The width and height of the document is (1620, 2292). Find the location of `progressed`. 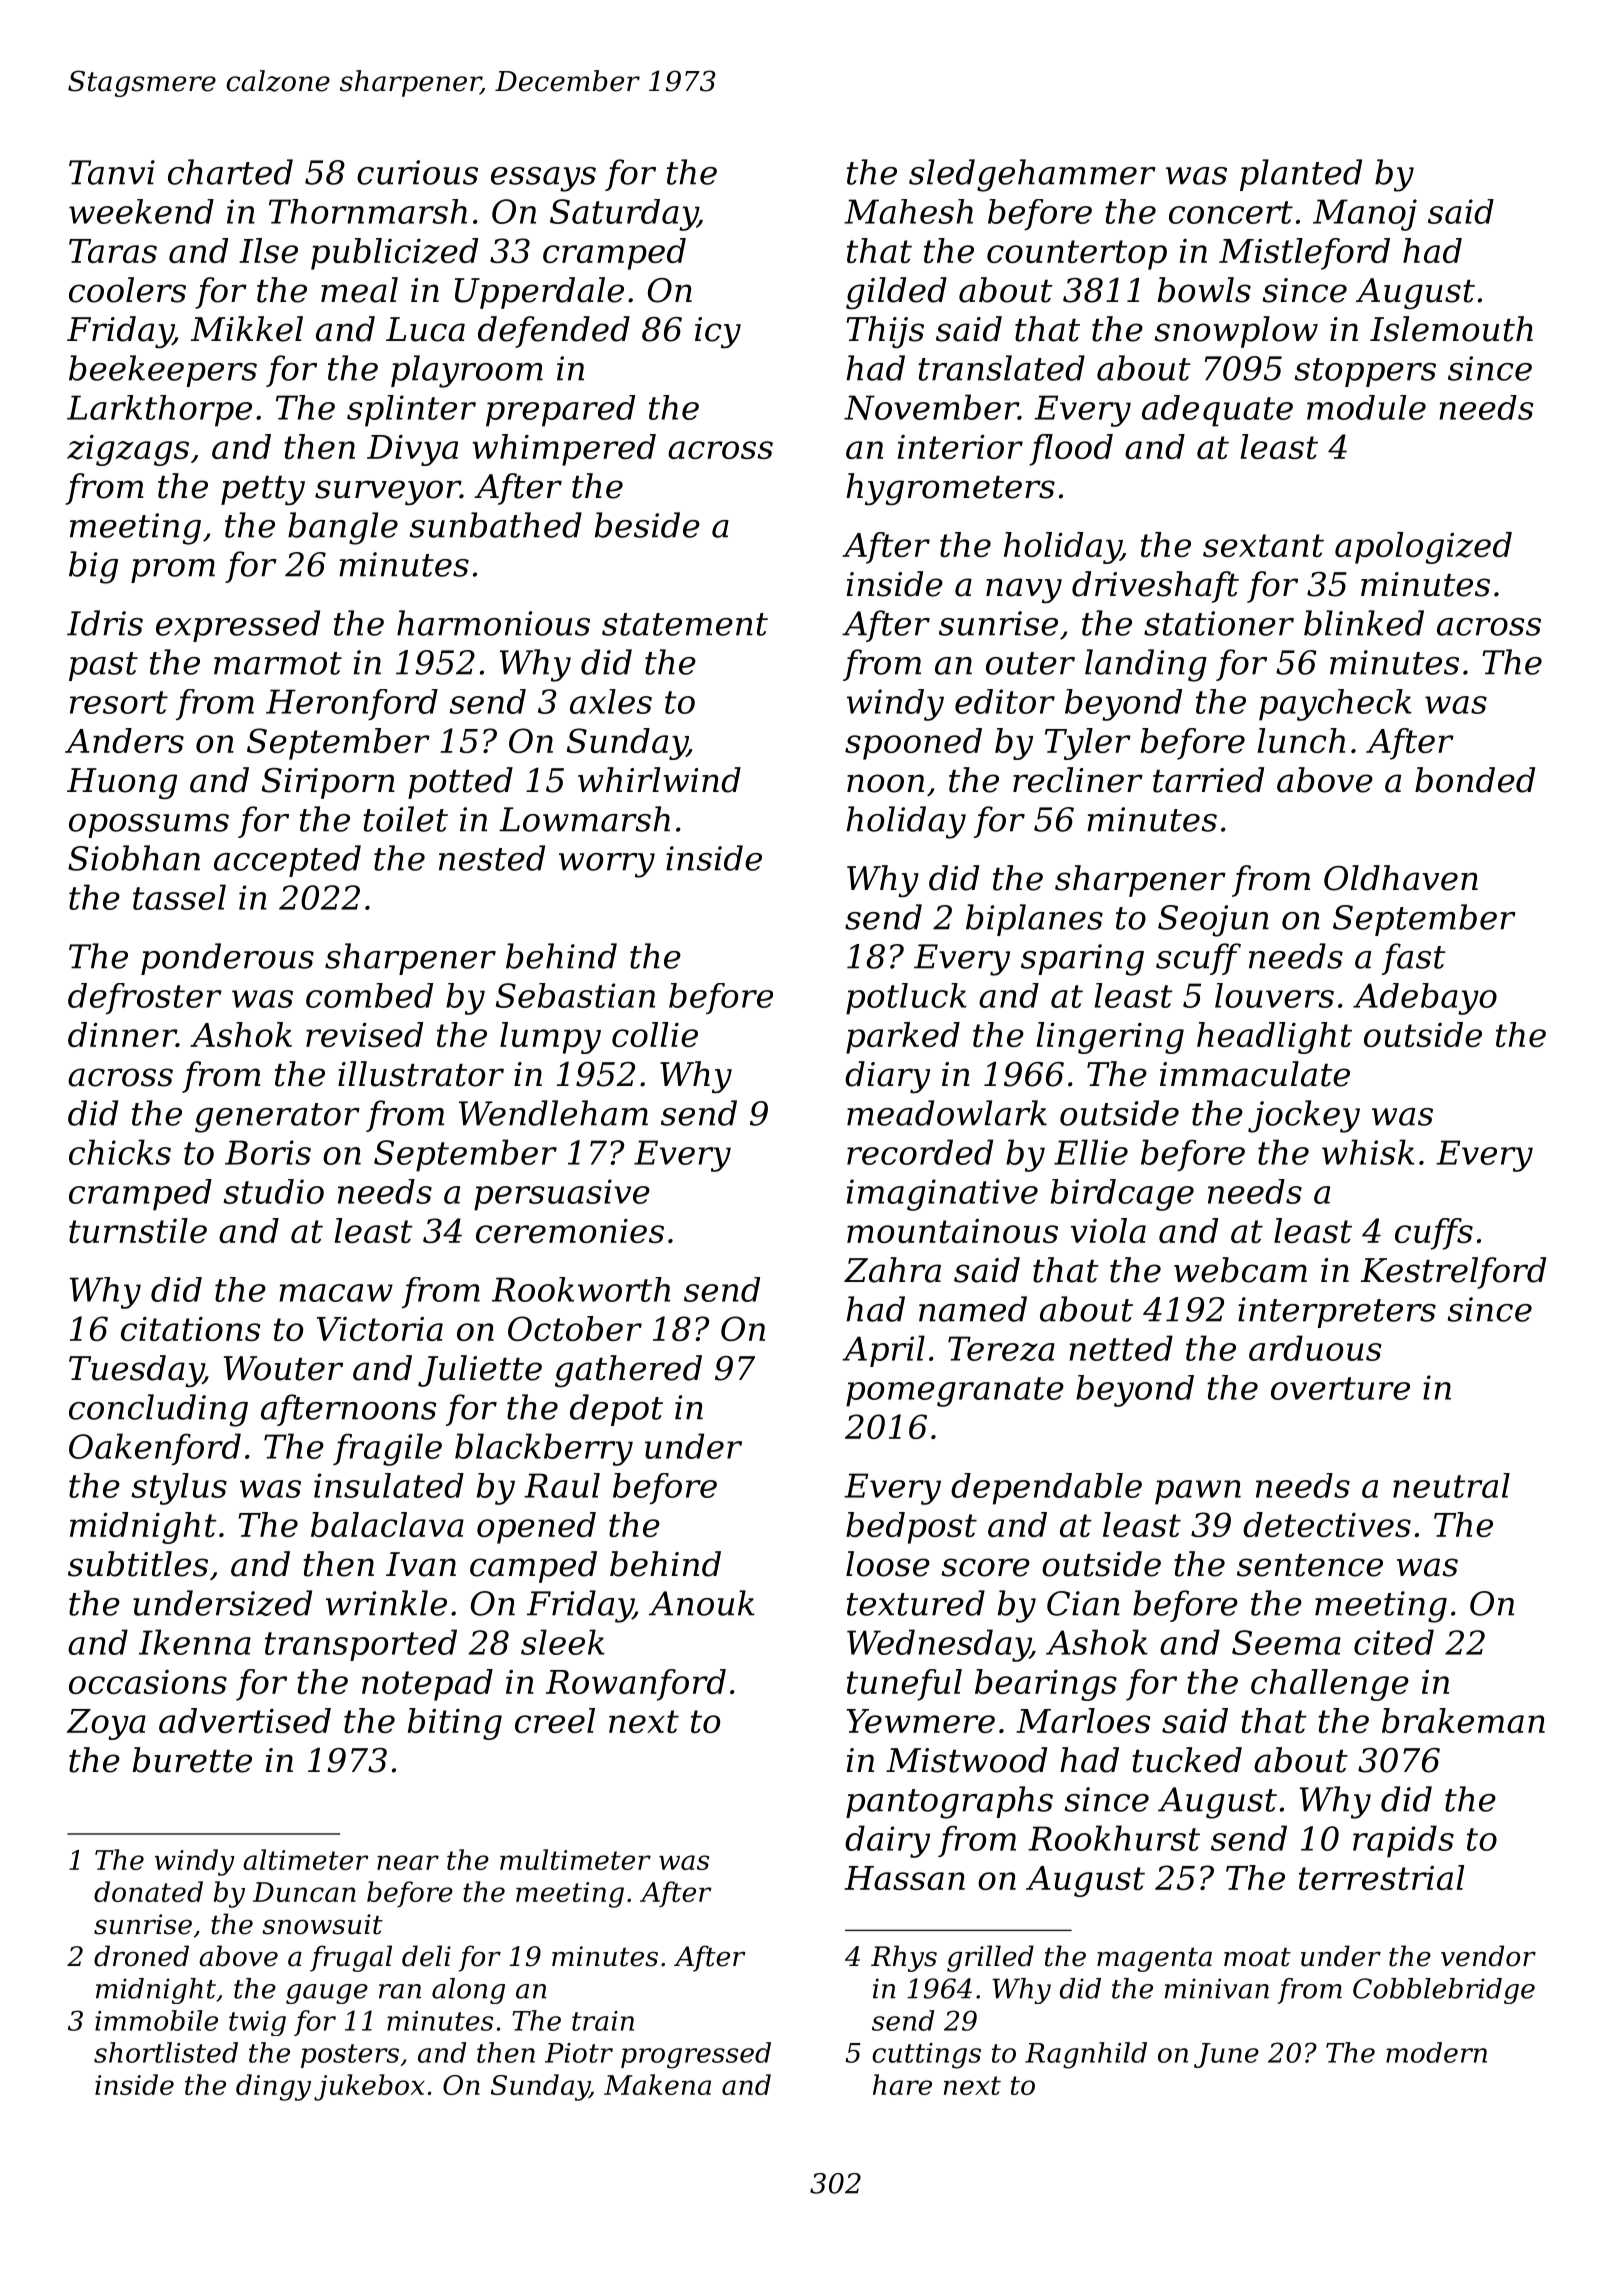

progressed is located at coordinates (696, 2055).
